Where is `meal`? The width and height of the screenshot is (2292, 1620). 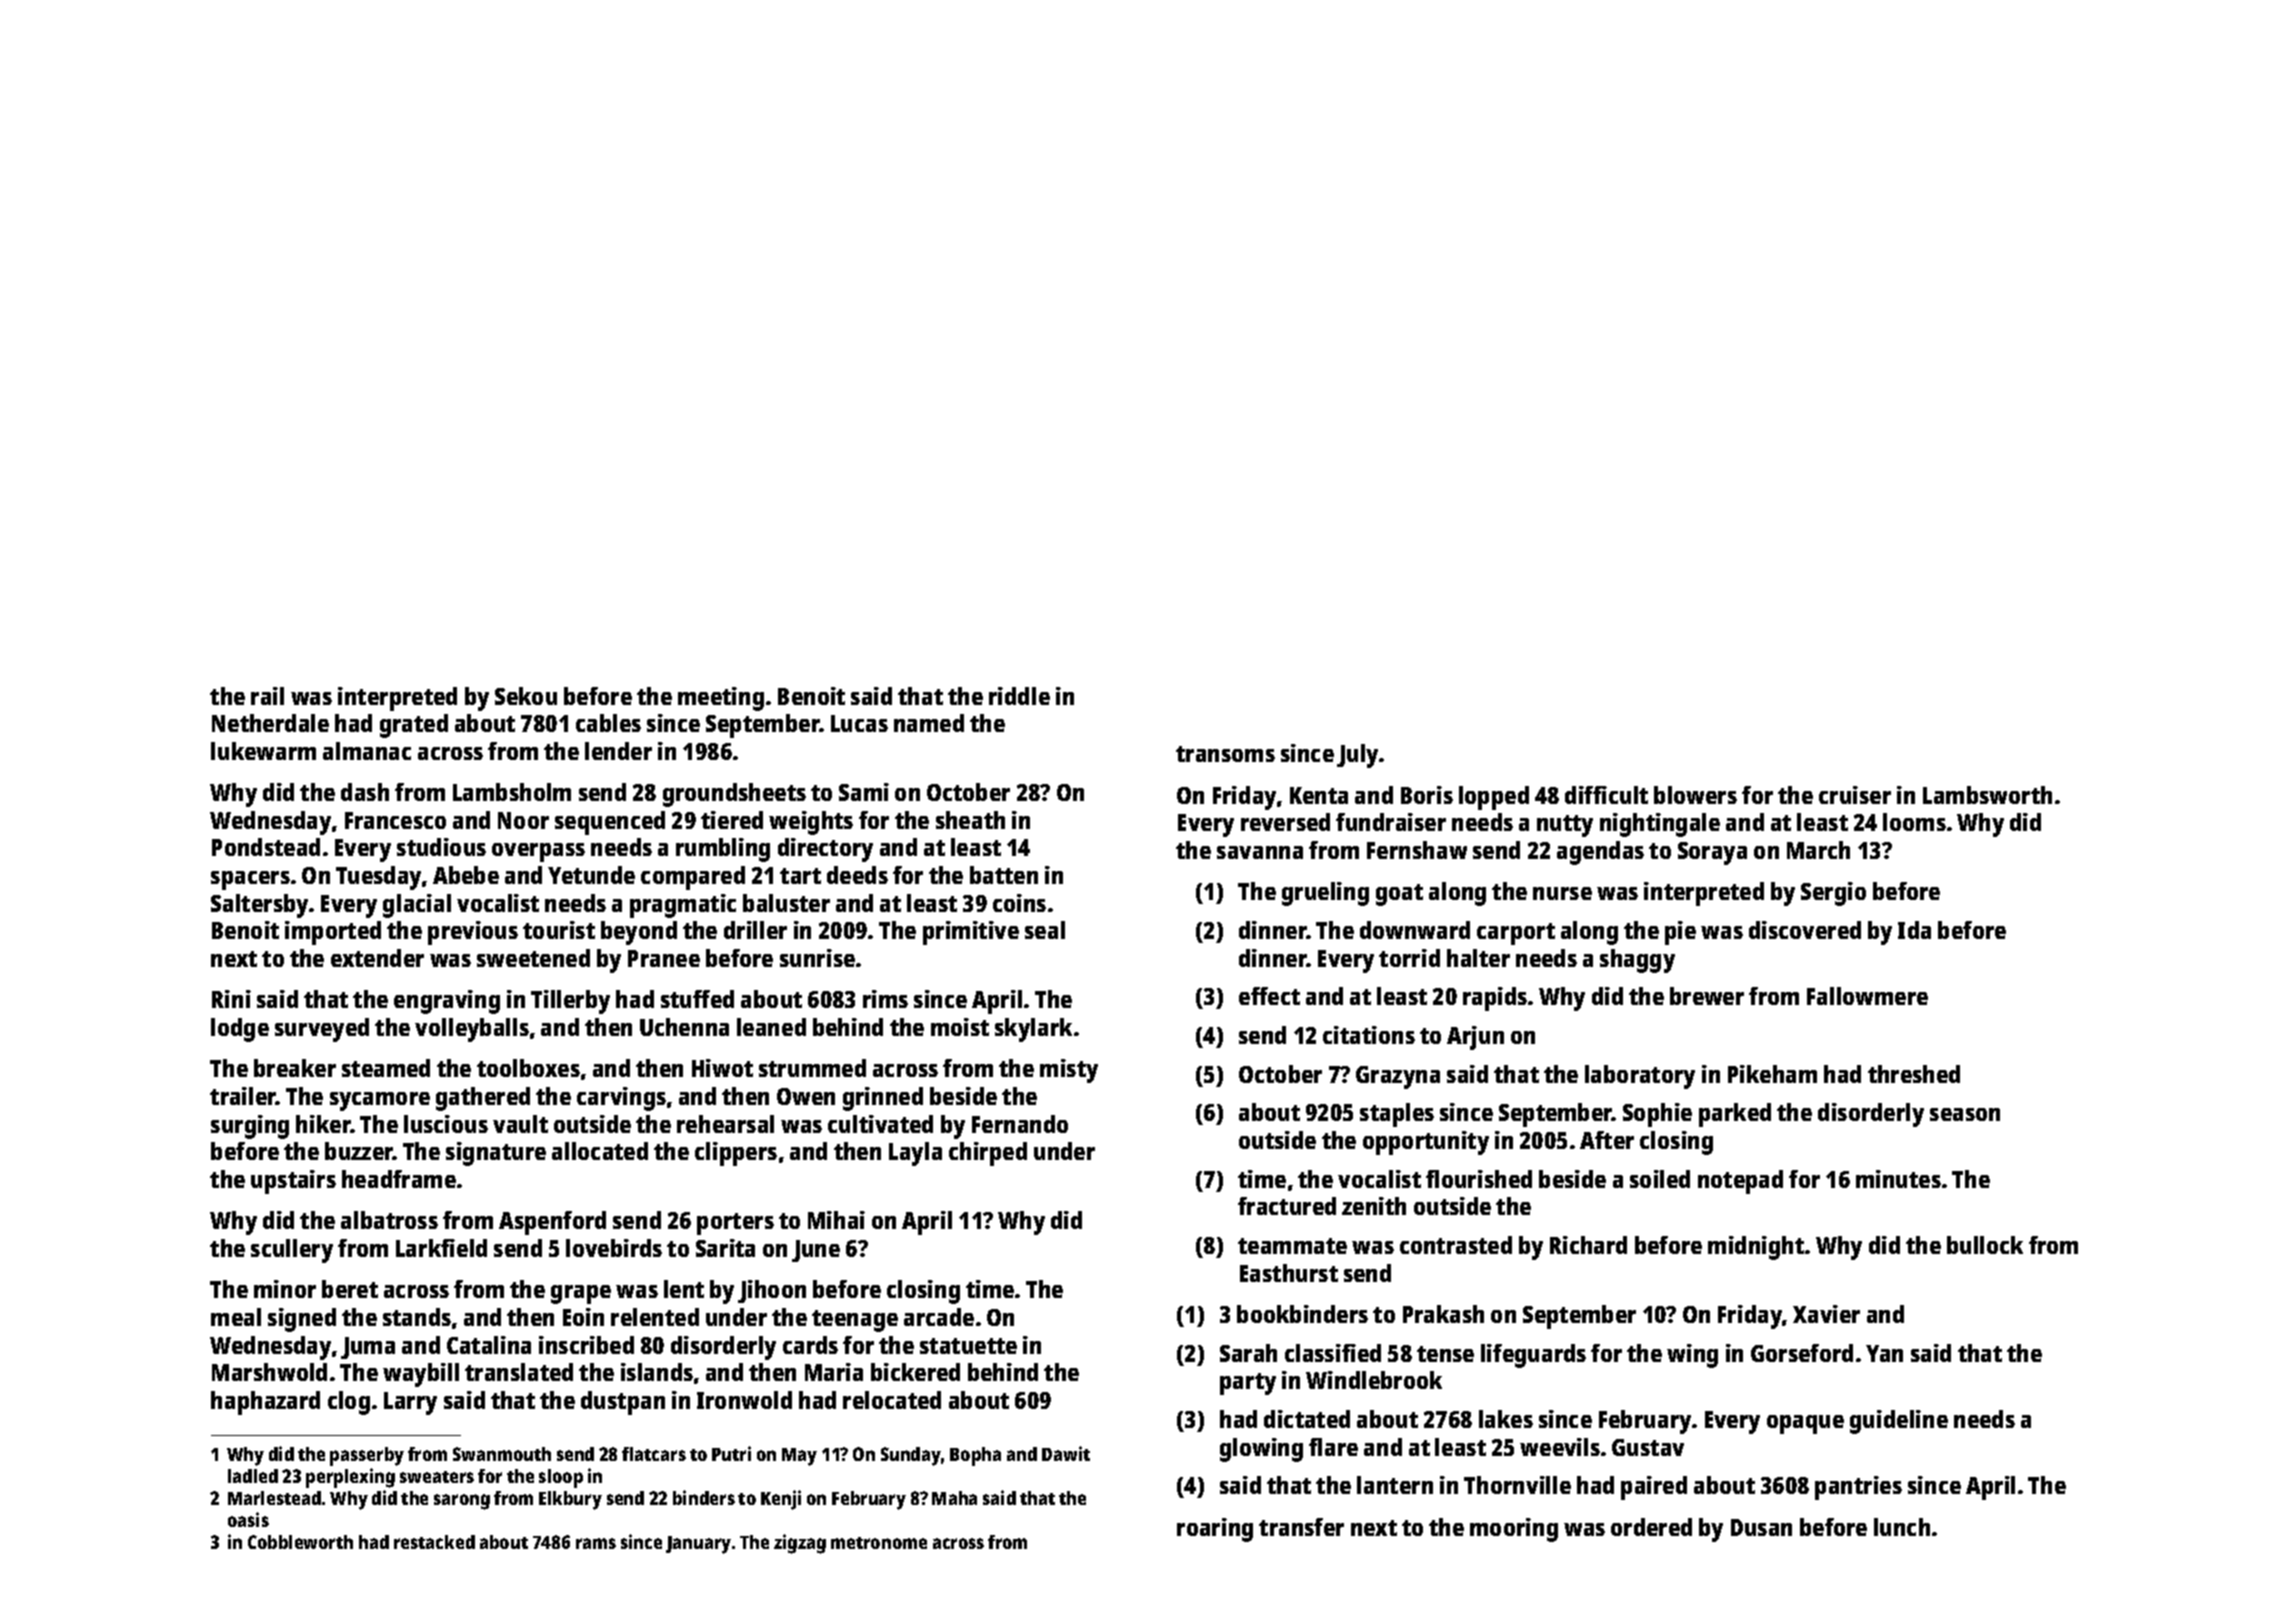
meal is located at coordinates (236, 1317).
